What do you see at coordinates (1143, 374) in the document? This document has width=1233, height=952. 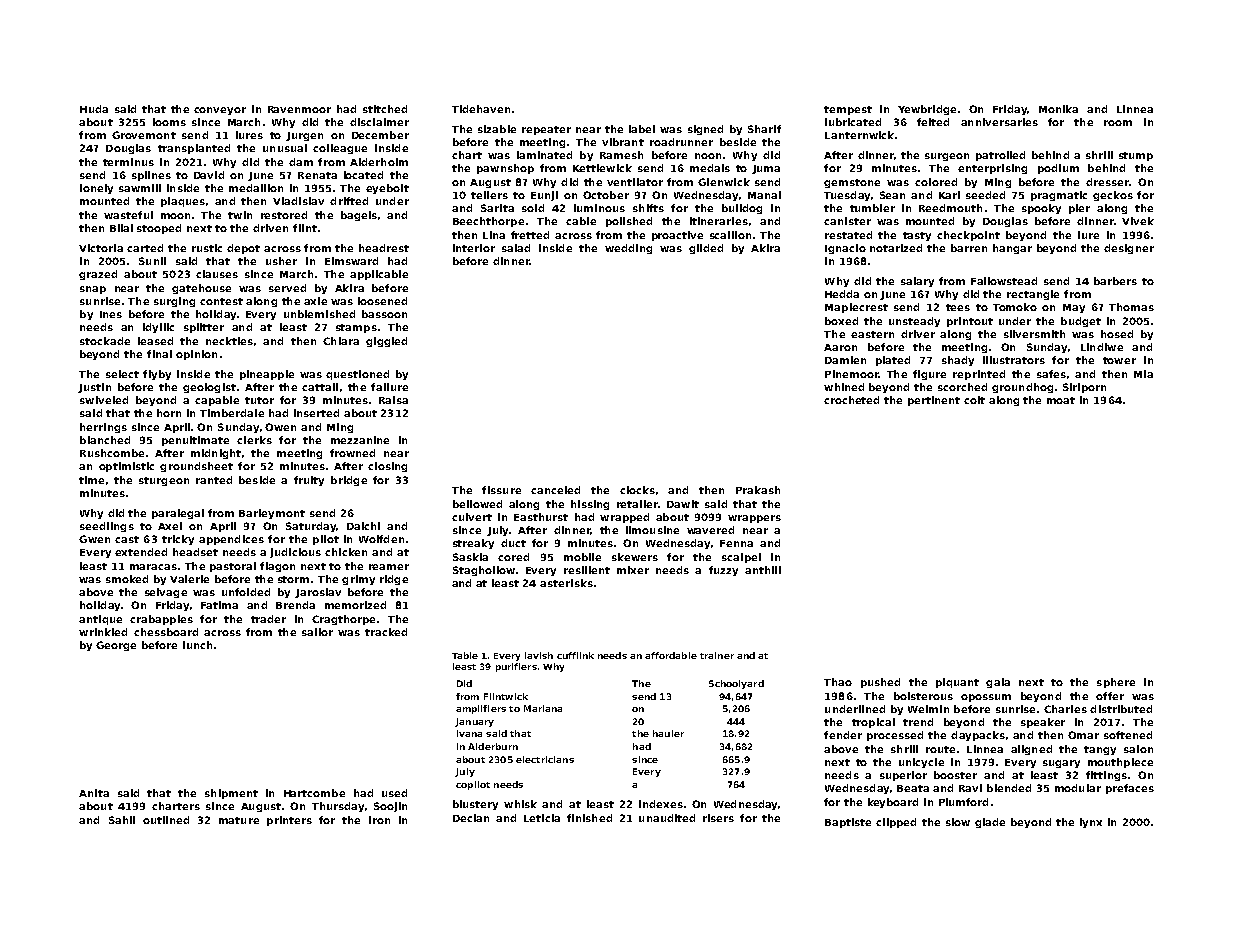 I see `Mia` at bounding box center [1143, 374].
